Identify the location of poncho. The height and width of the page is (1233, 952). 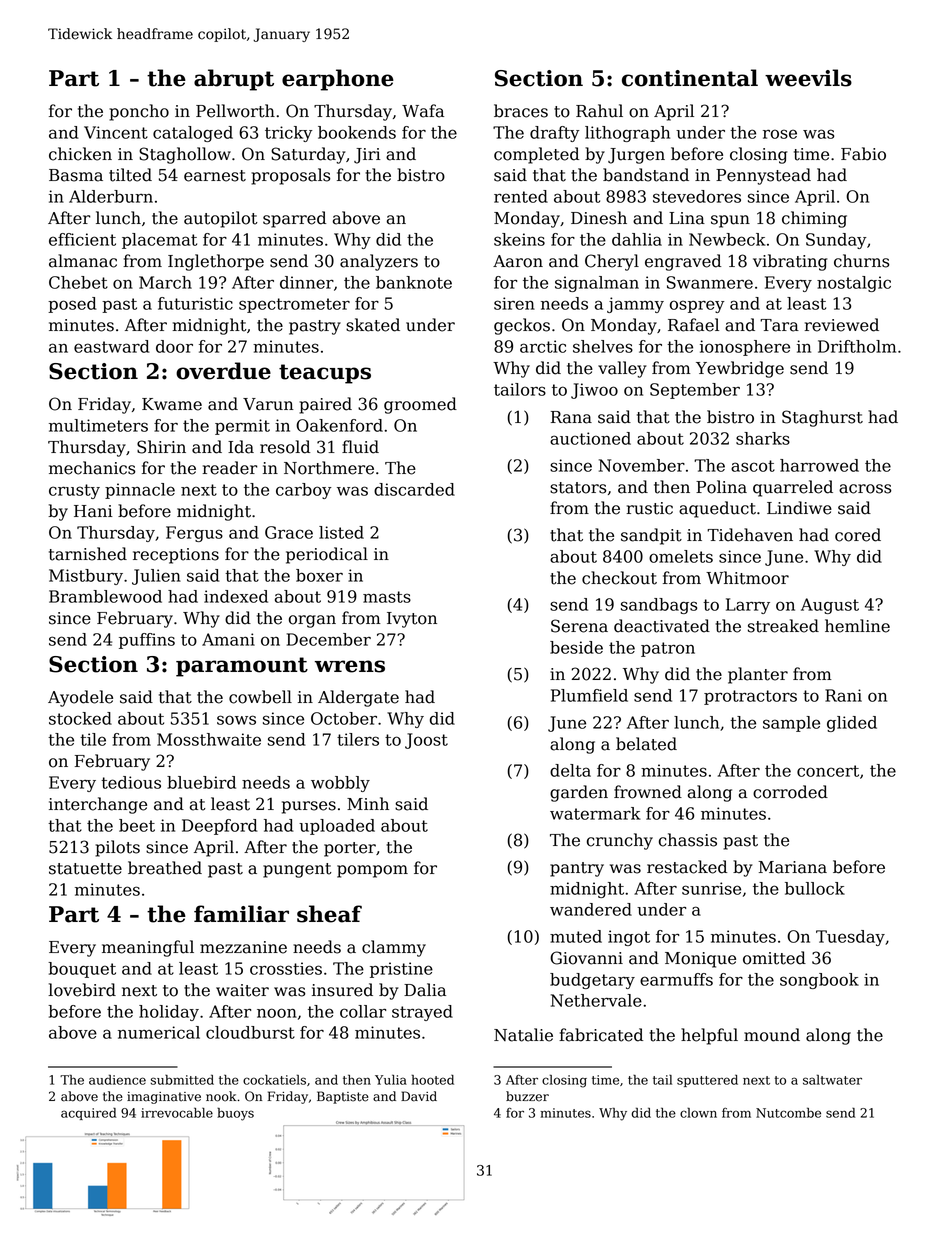
(139, 112).
